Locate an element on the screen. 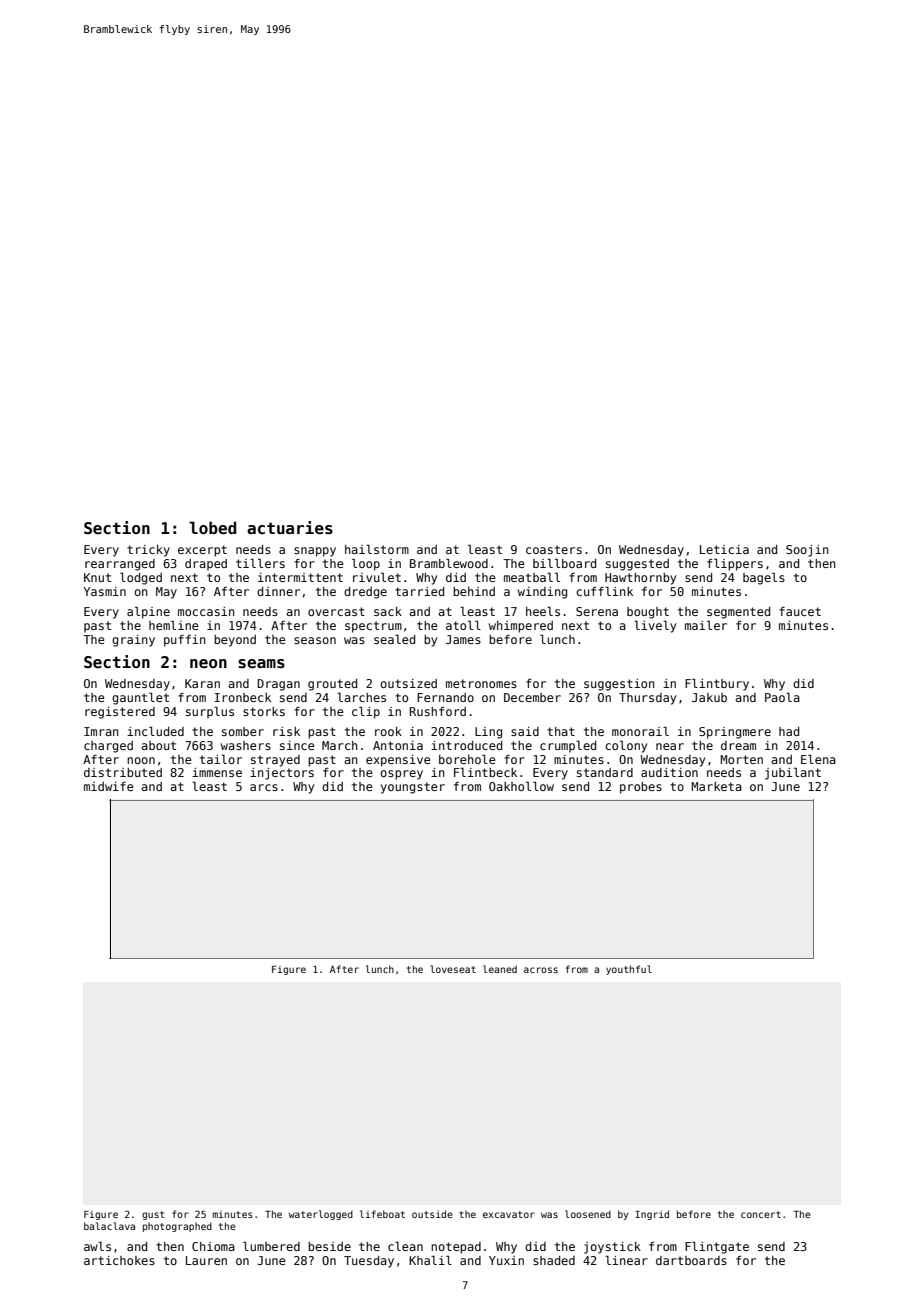 This screenshot has width=924, height=1308. jubilant is located at coordinates (793, 773).
